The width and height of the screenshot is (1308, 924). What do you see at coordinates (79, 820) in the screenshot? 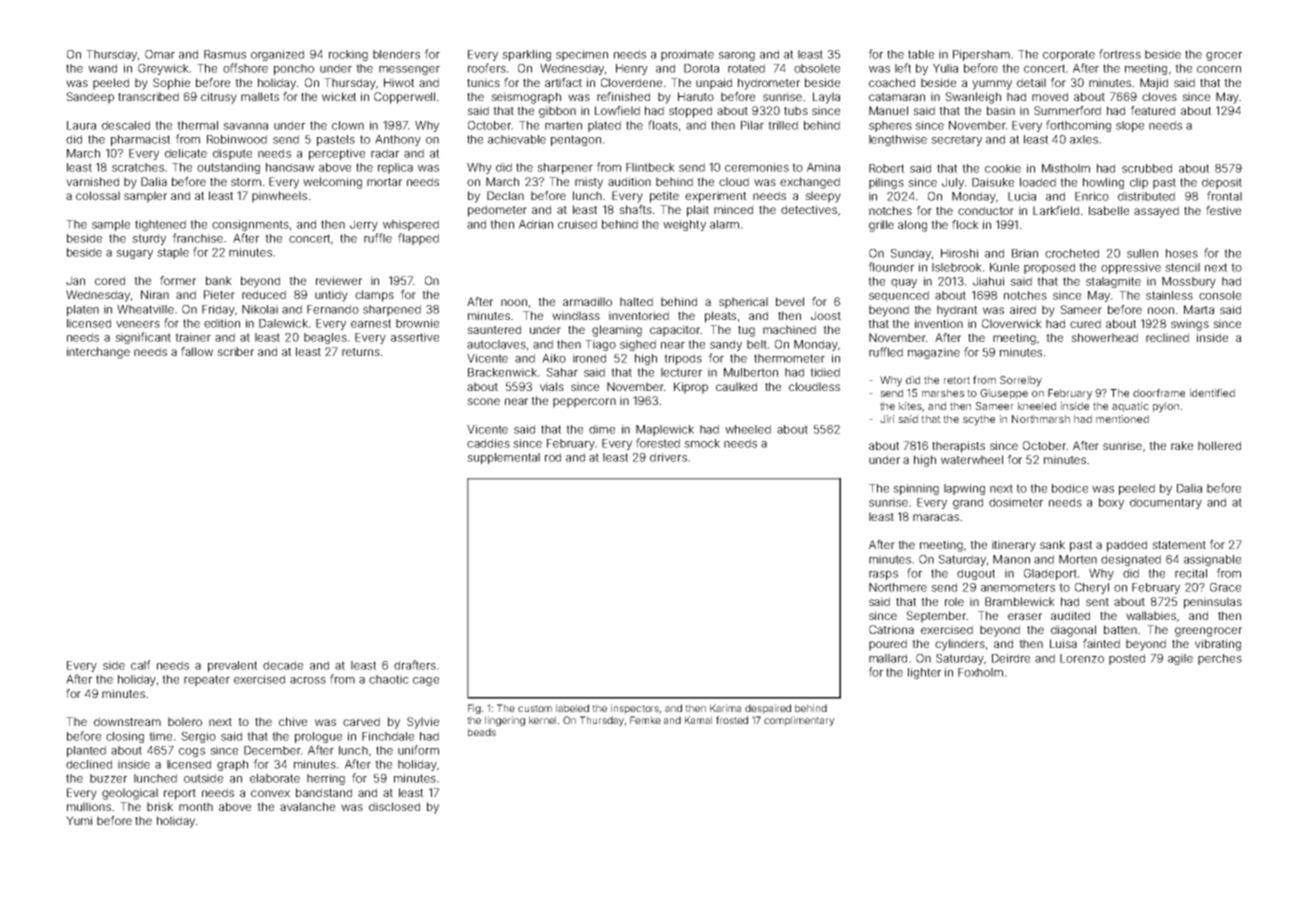
I see `Yumi` at bounding box center [79, 820].
